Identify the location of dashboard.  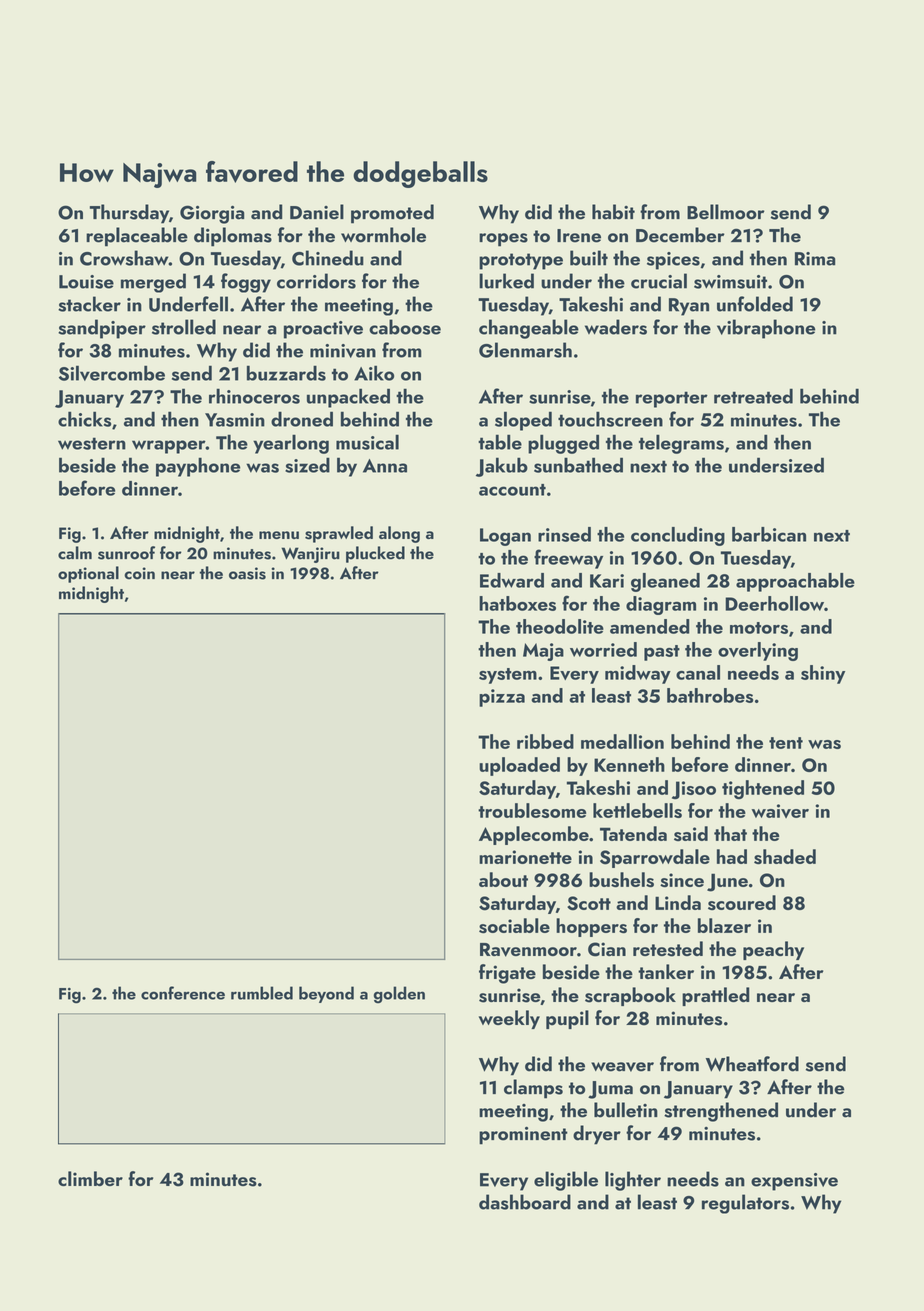
(525, 1202).
